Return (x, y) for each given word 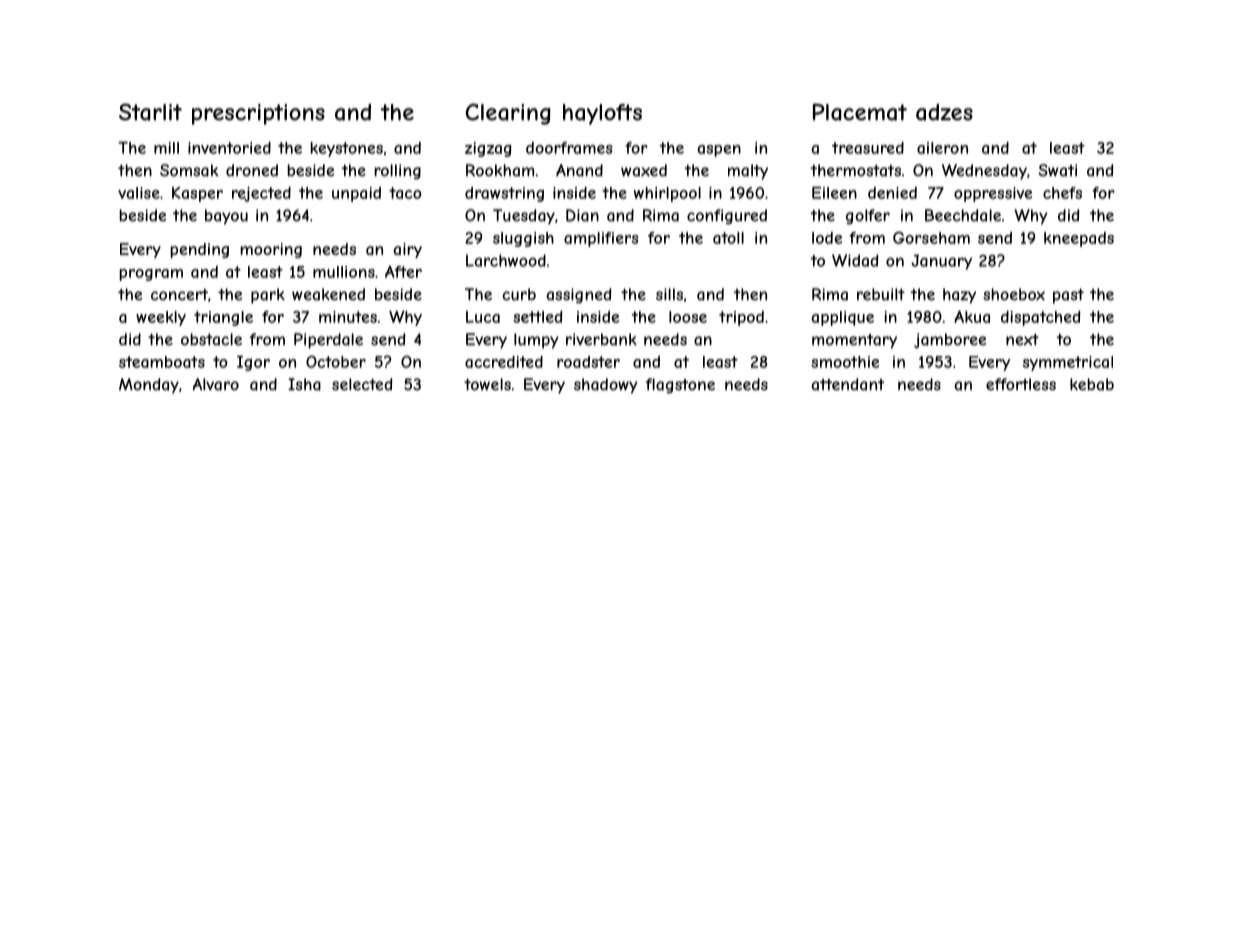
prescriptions (258, 114)
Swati (1057, 170)
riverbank (601, 339)
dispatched (1040, 318)
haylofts (602, 114)
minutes (348, 317)
